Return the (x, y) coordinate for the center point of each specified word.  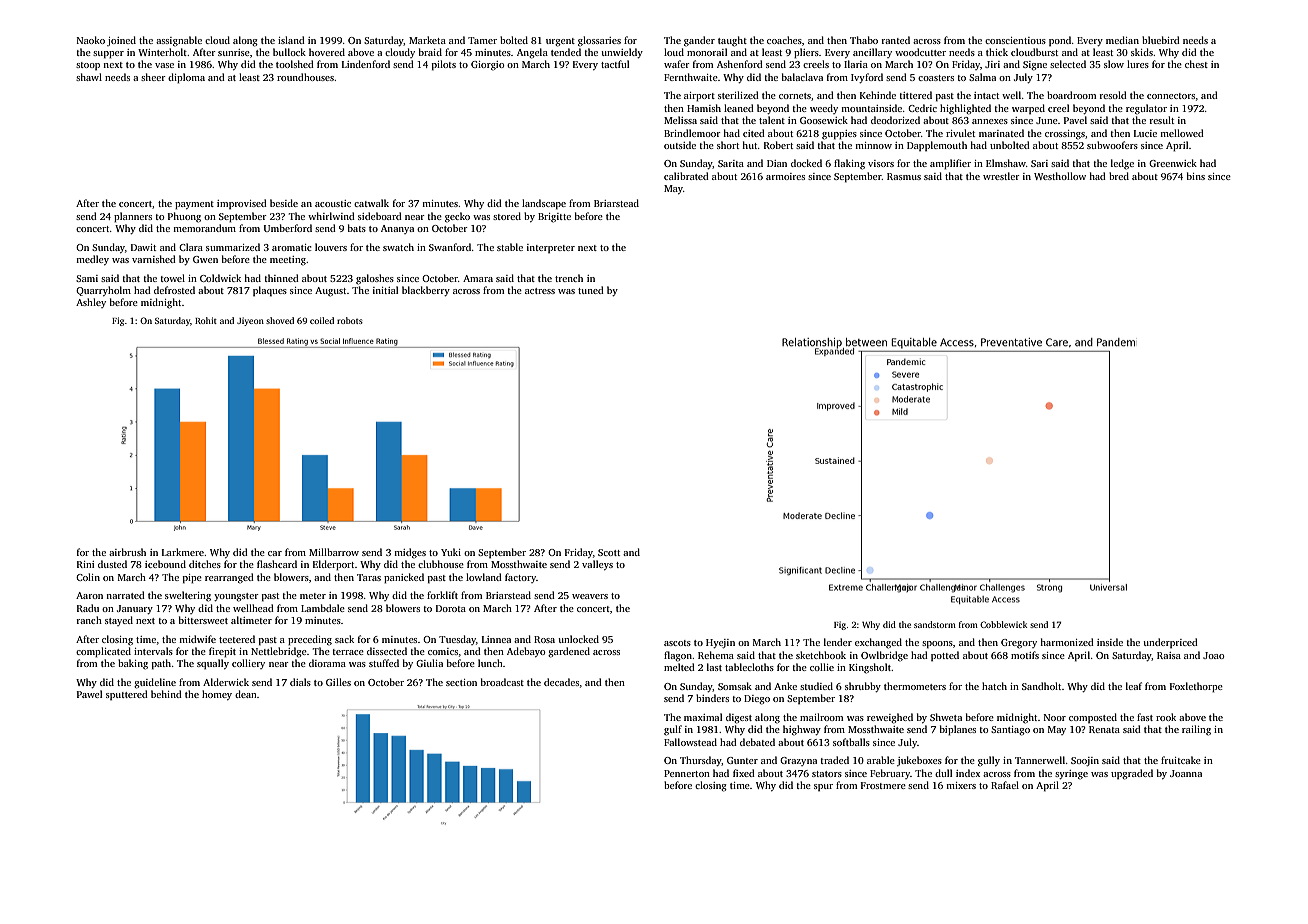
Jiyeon (250, 321)
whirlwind (331, 216)
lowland (484, 577)
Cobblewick (1004, 624)
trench (569, 278)
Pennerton (687, 773)
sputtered (127, 695)
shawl (89, 77)
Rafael (1005, 785)
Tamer (482, 40)
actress (540, 291)
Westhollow (1060, 176)
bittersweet (203, 620)
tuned (591, 290)
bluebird (1161, 40)
